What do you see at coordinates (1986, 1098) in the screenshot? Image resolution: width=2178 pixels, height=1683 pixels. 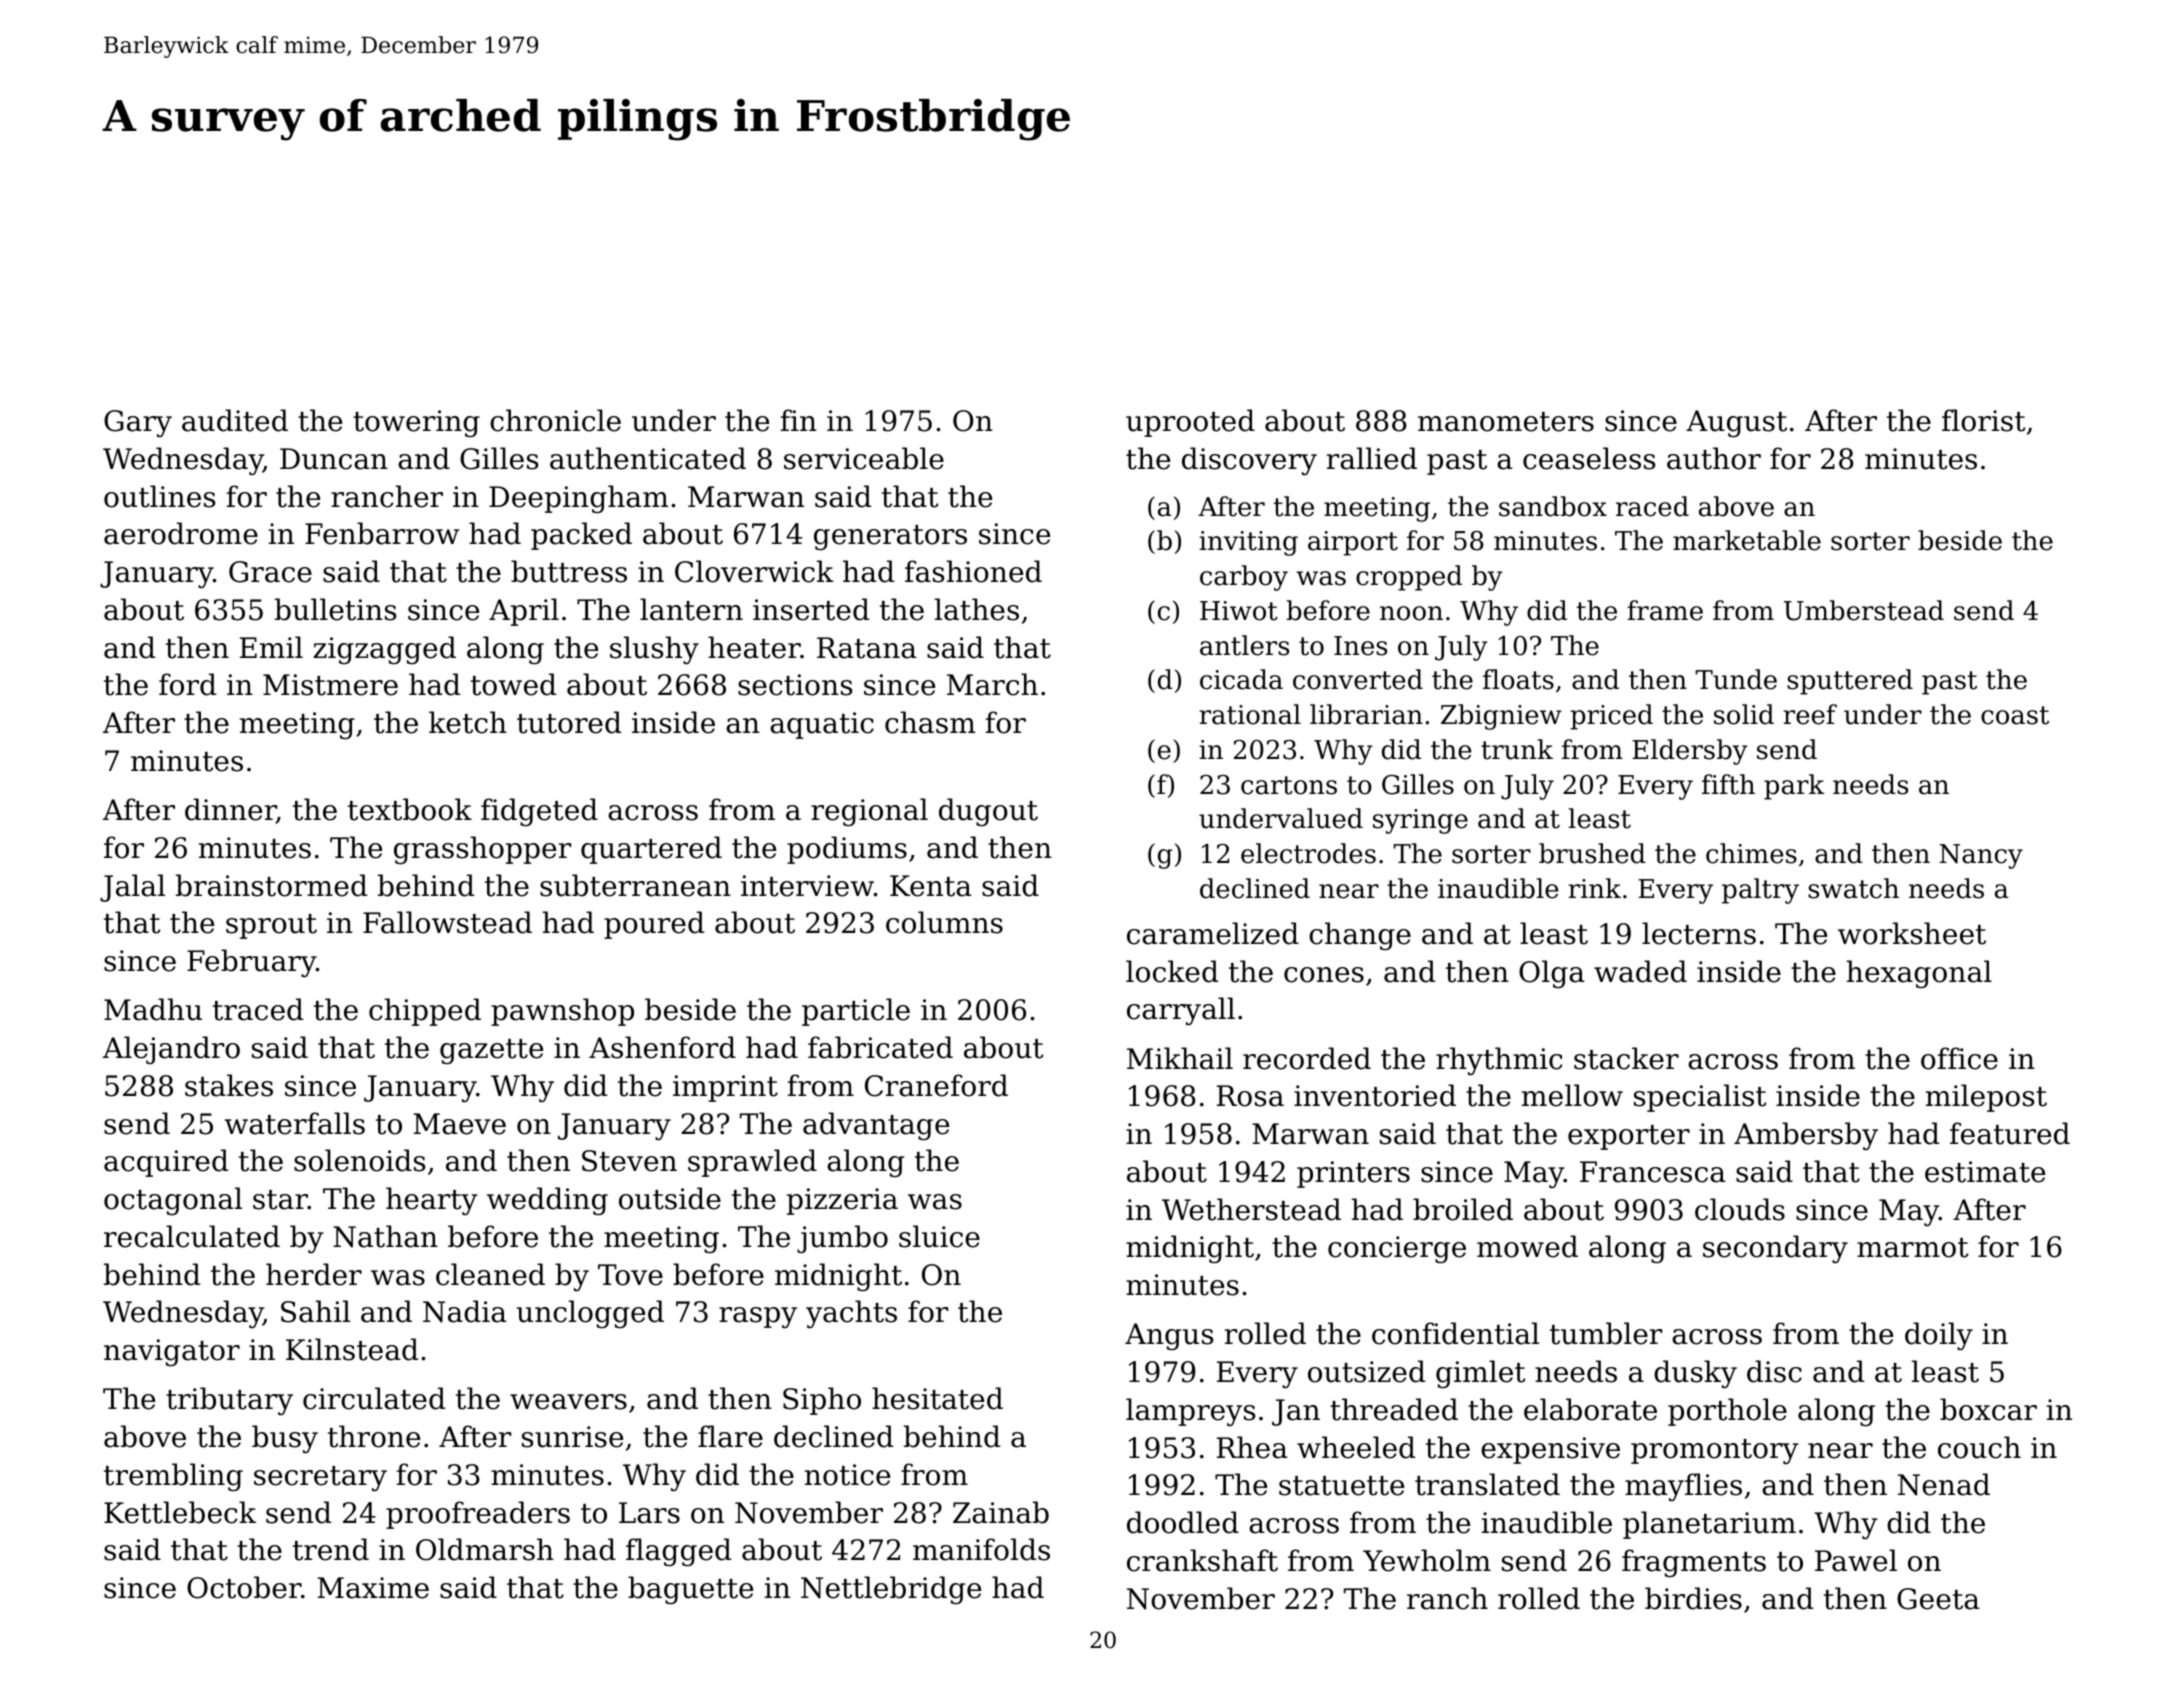 I see `milepost` at bounding box center [1986, 1098].
